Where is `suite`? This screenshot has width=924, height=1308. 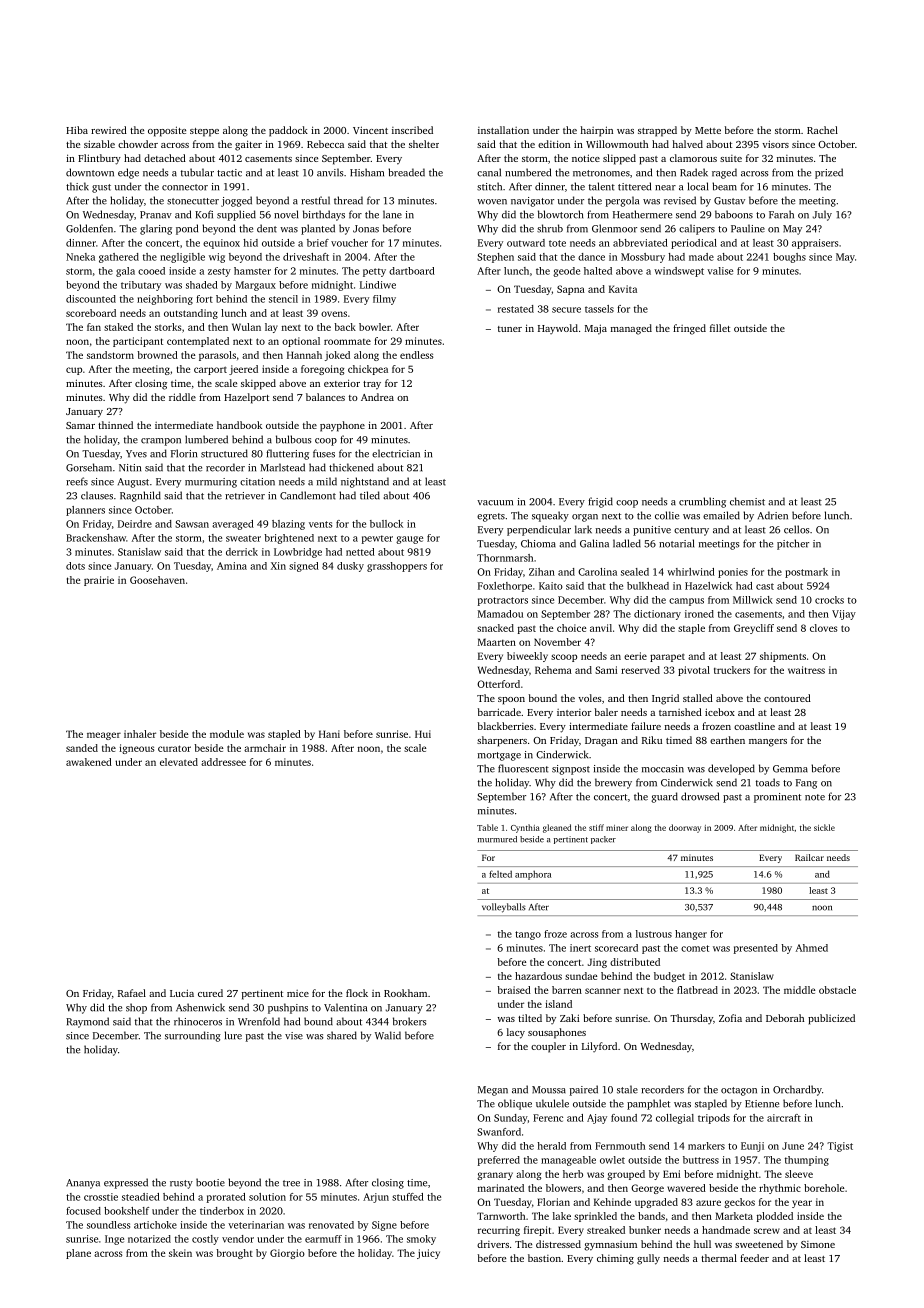
suite is located at coordinates (731, 158).
